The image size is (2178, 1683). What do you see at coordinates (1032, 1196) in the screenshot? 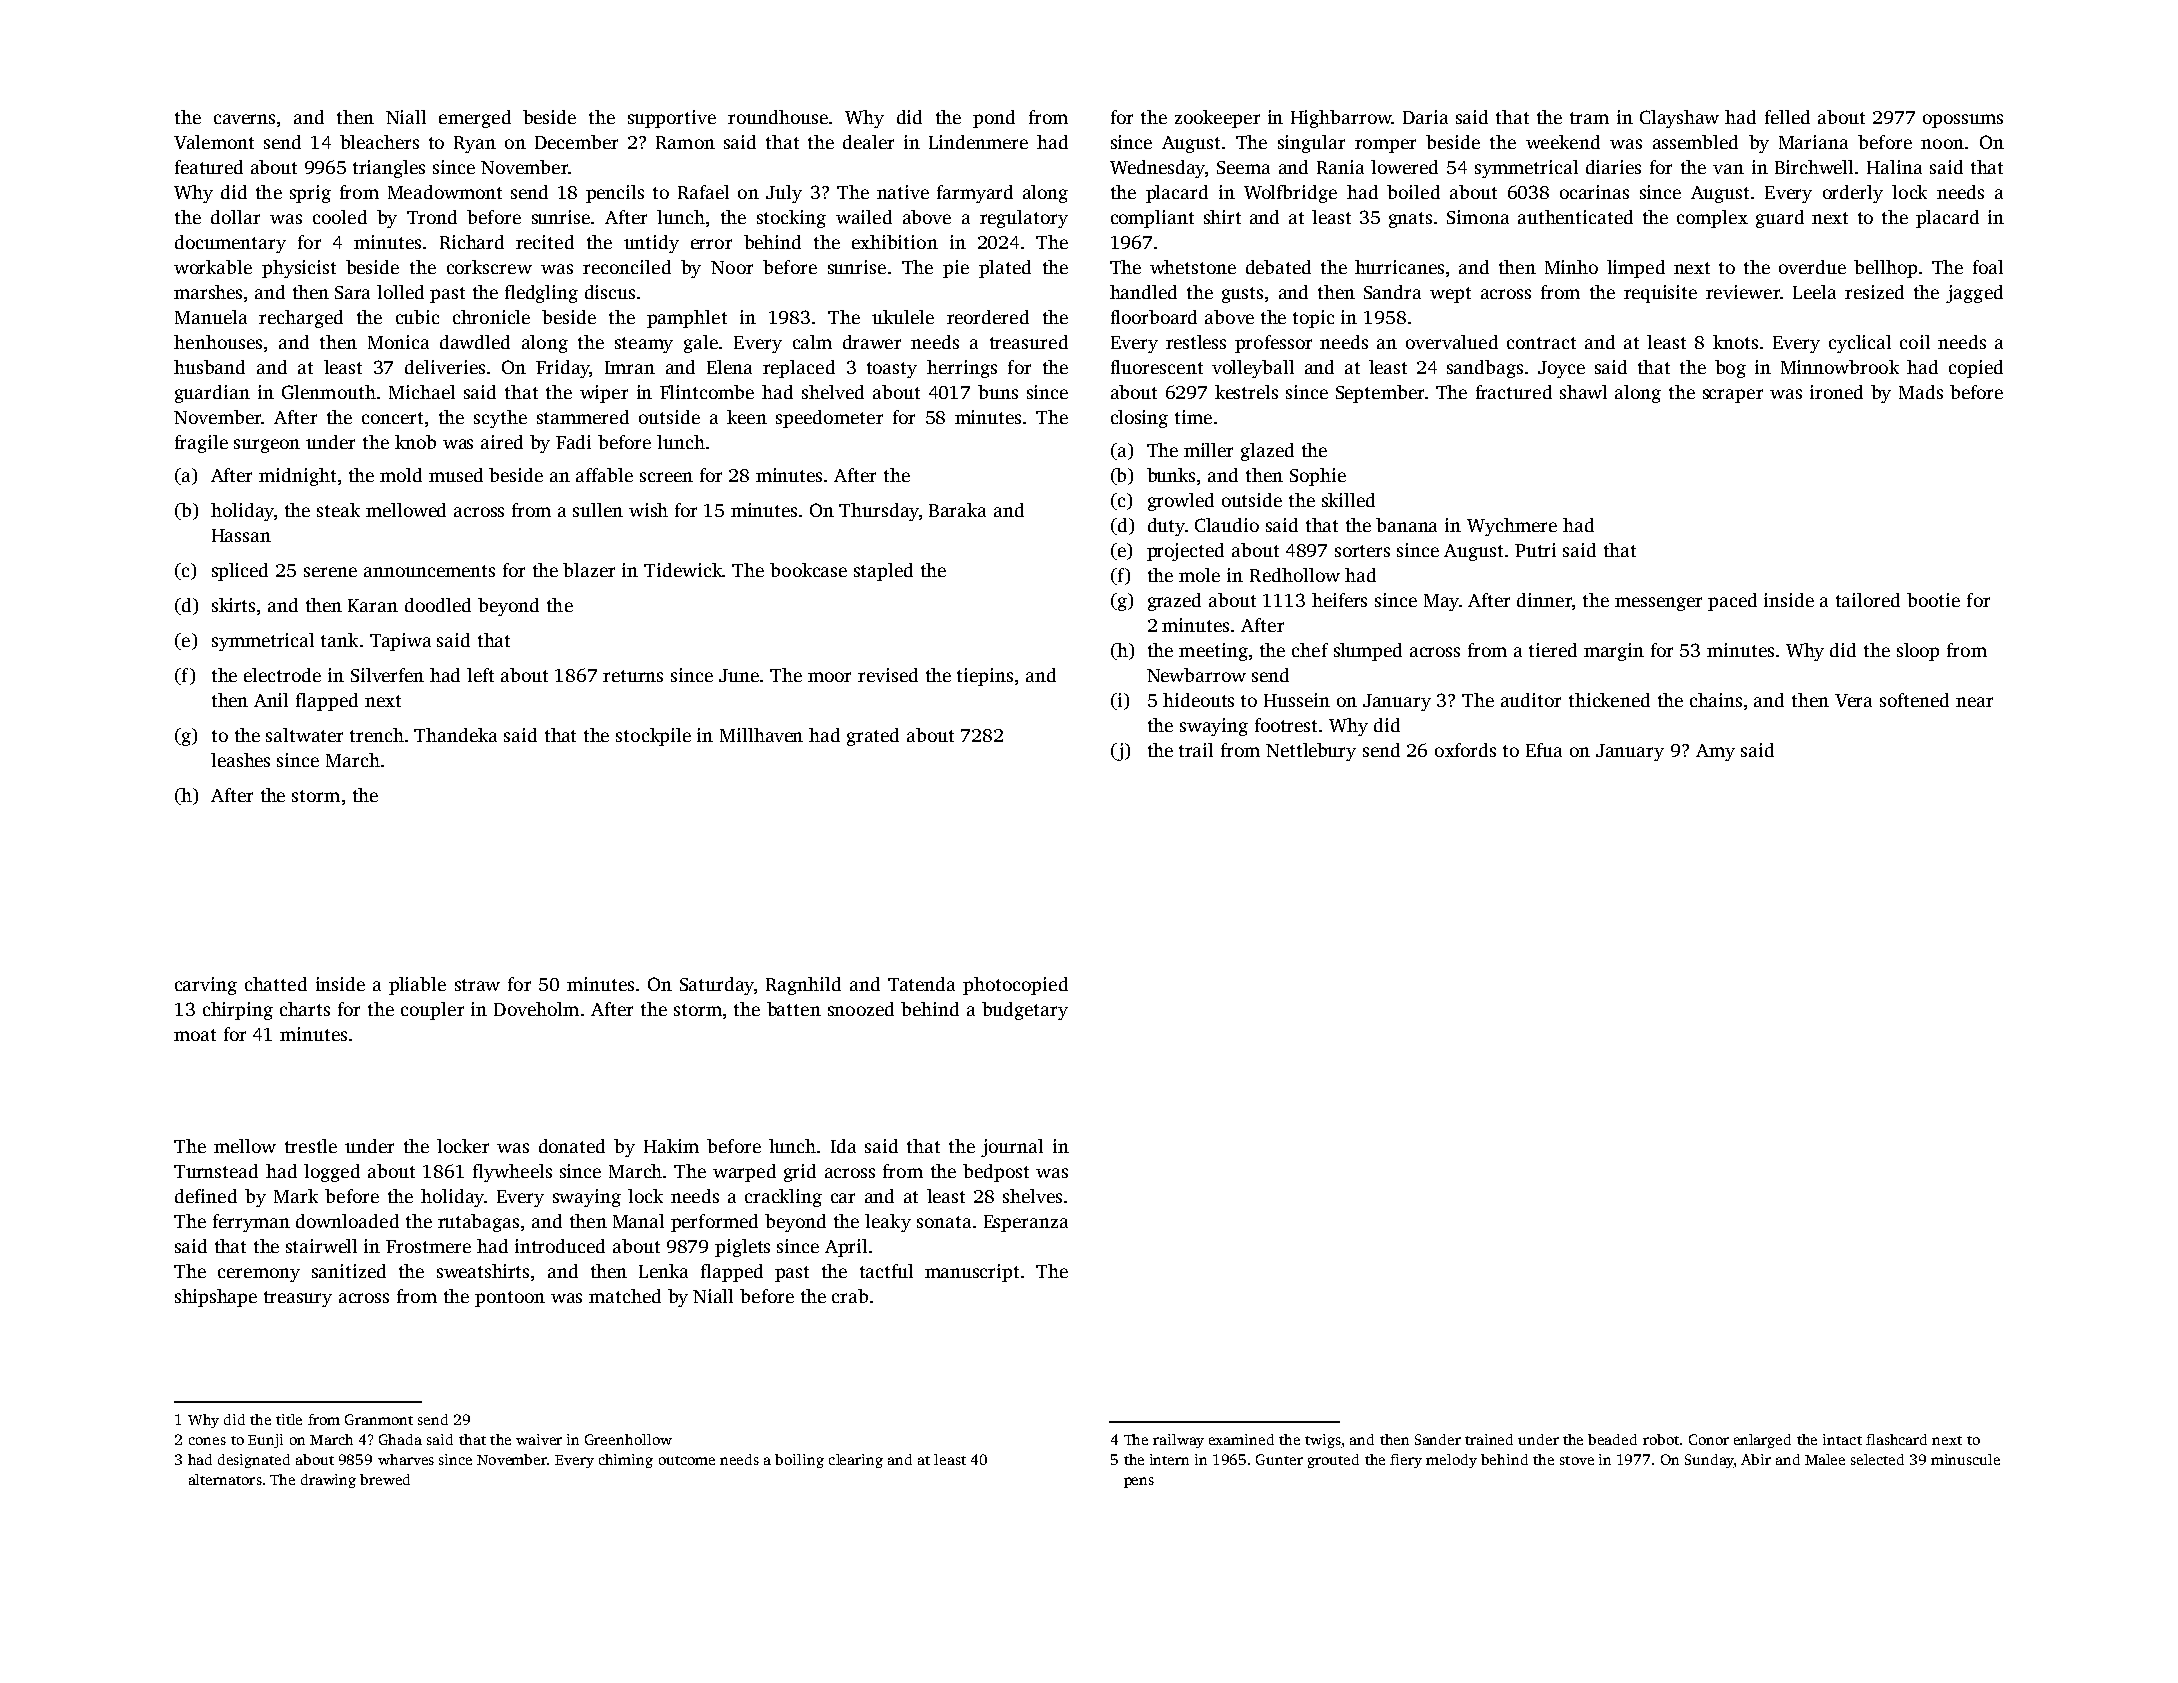
I see `shelves` at bounding box center [1032, 1196].
